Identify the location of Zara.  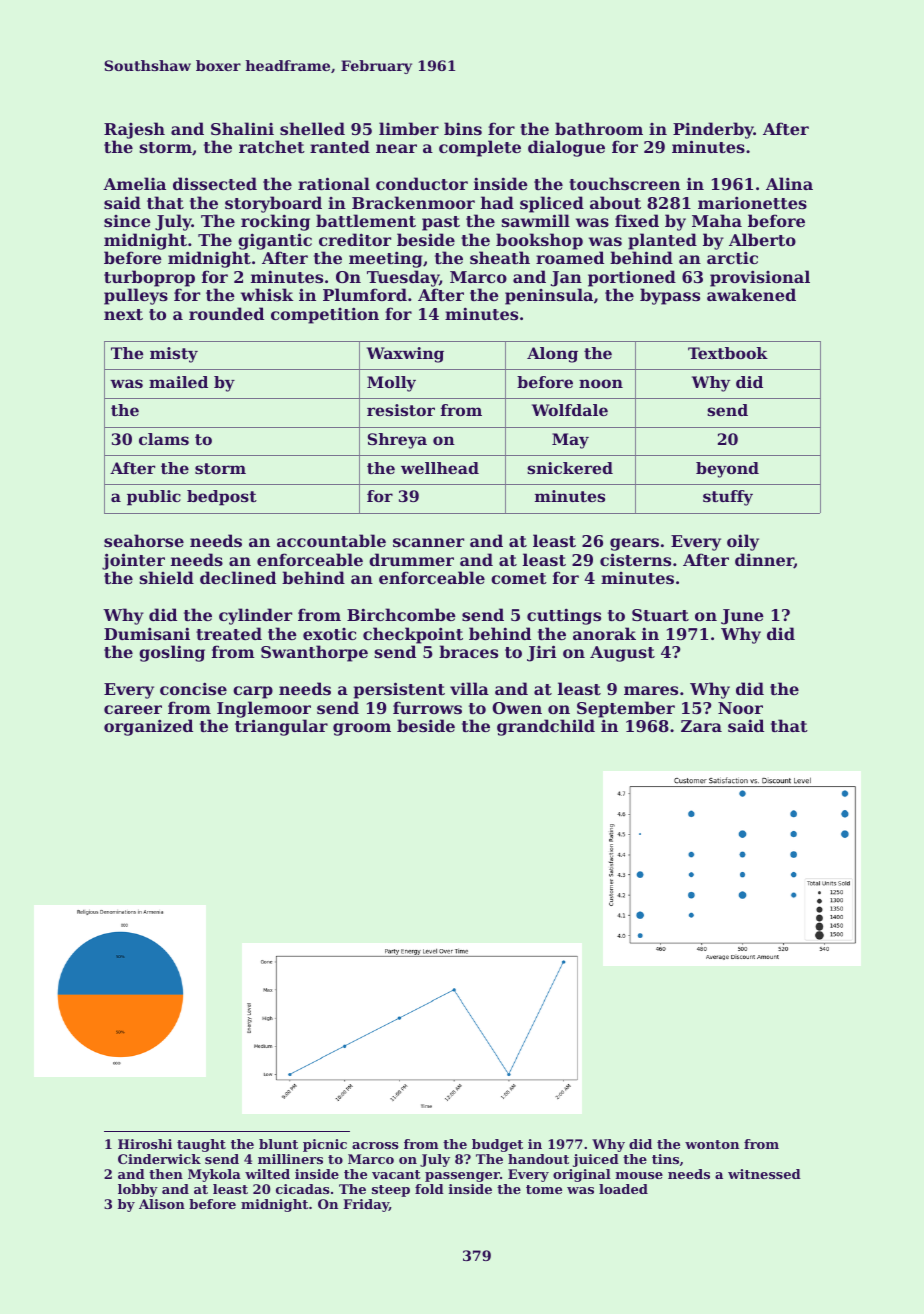
(701, 726).
